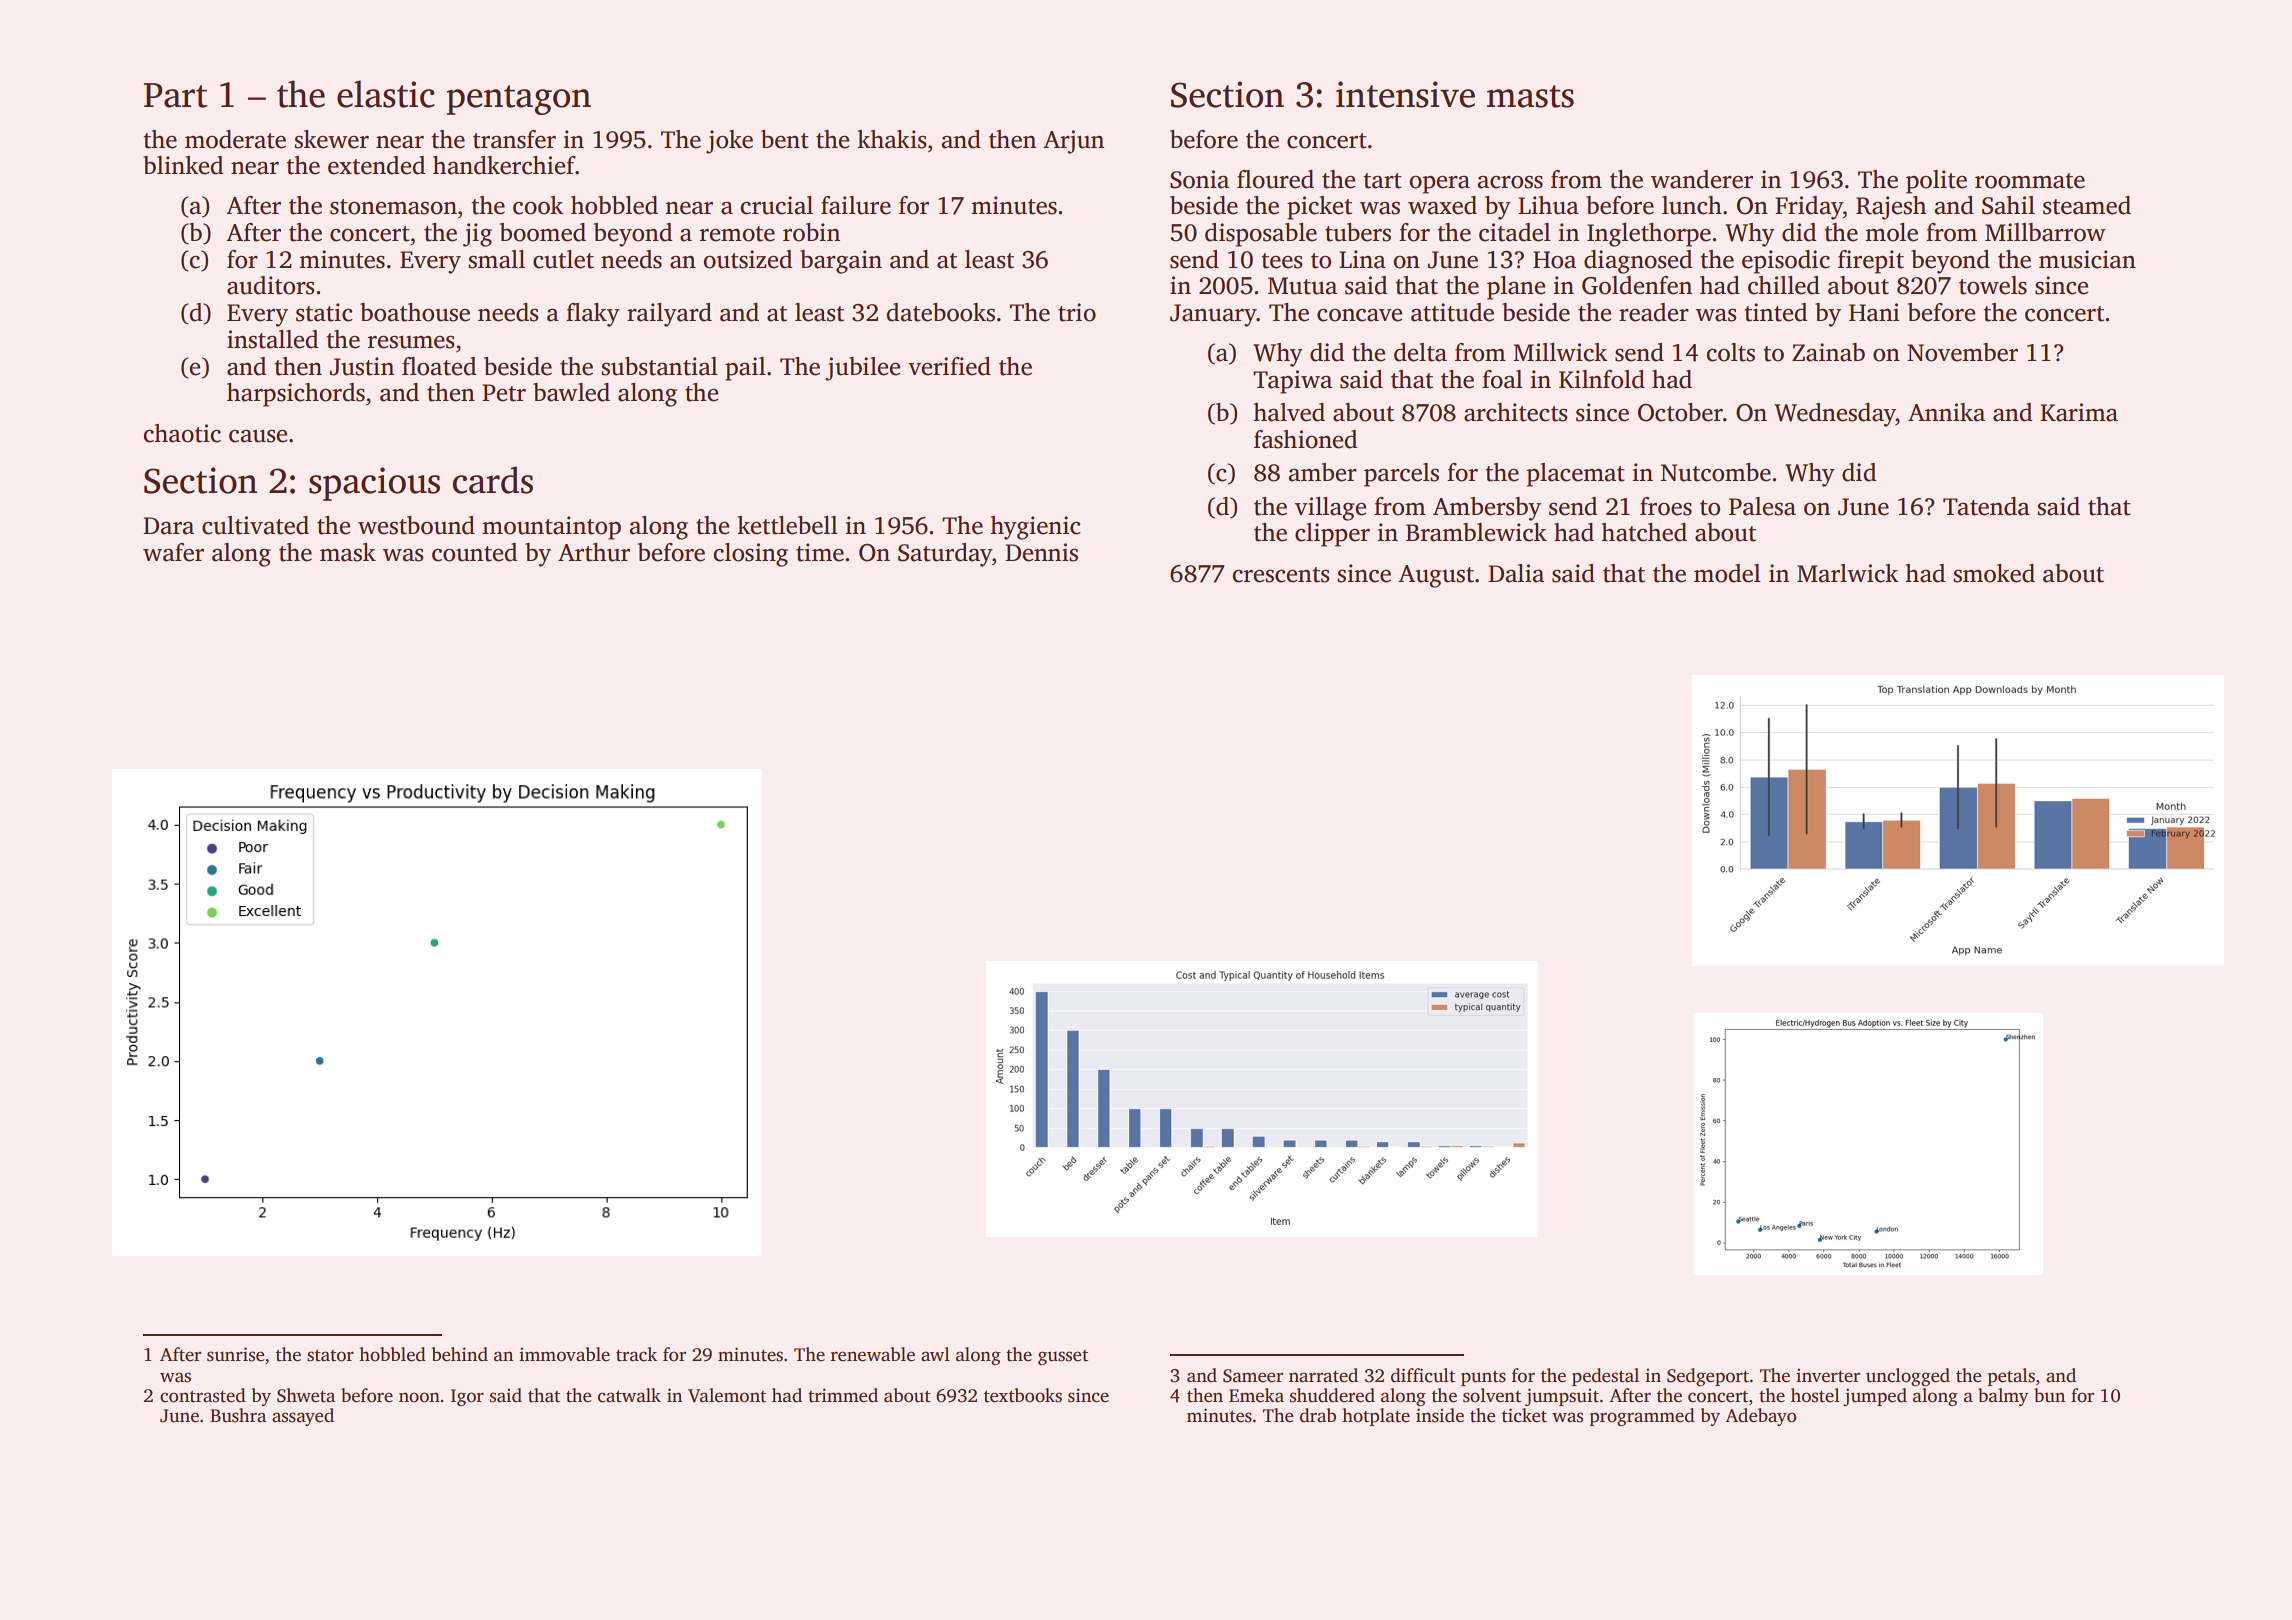 Image resolution: width=2292 pixels, height=1620 pixels. I want to click on Shweta, so click(306, 1395).
